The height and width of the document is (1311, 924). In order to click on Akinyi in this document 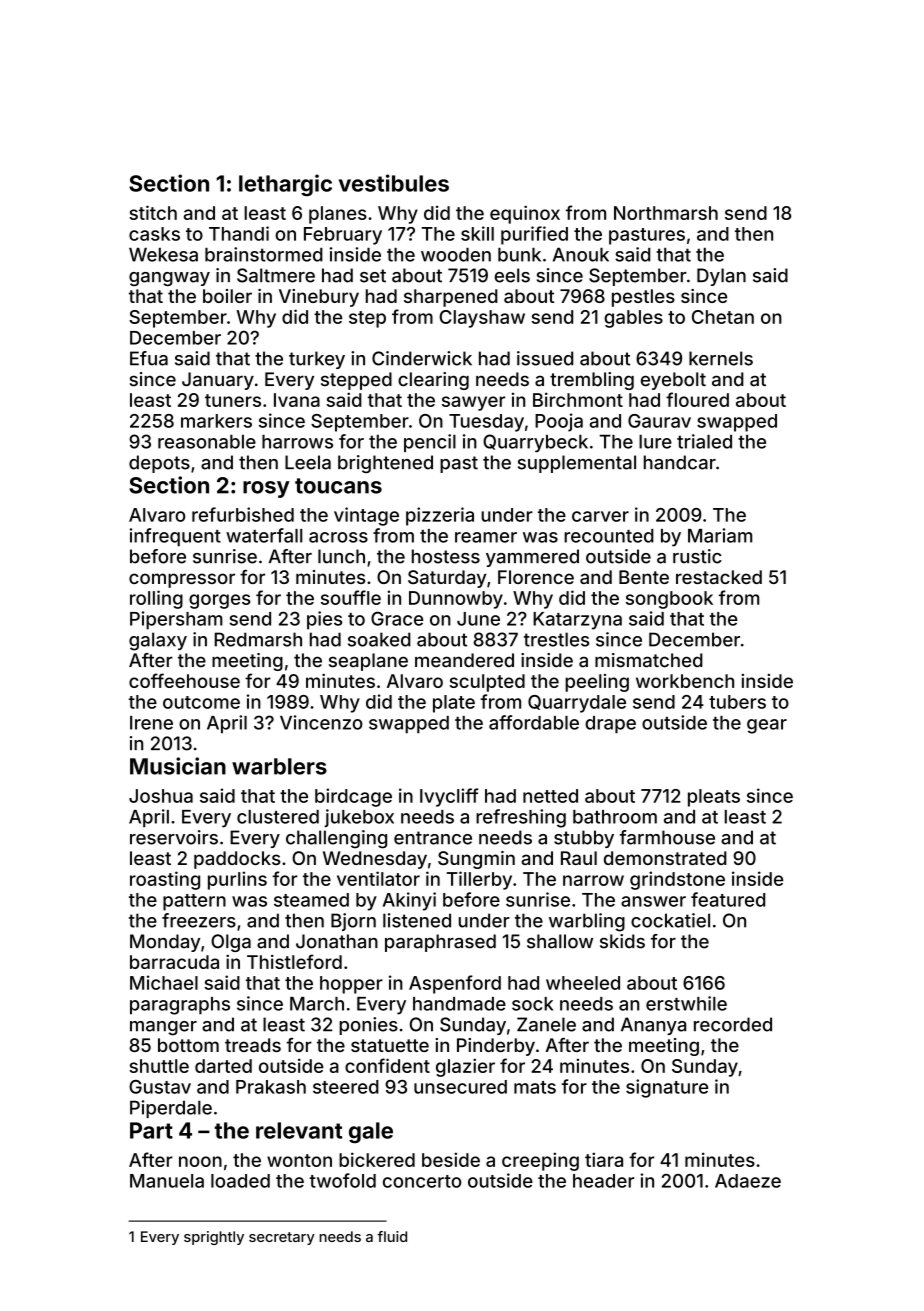, I will do `click(409, 901)`.
